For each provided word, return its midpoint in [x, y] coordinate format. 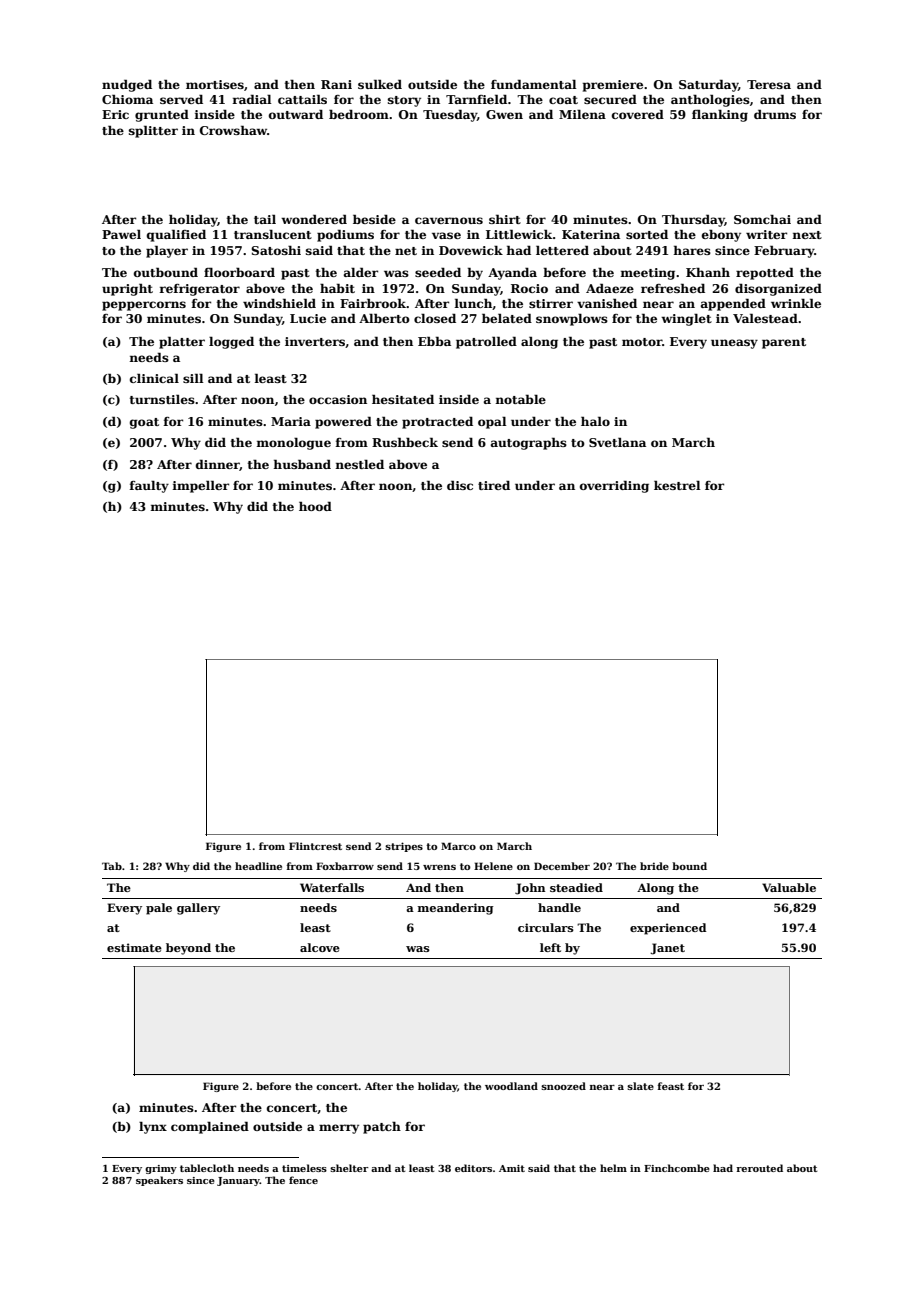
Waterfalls [332, 887]
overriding [614, 487]
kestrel [677, 485]
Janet [667, 949]
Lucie [308, 318]
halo [595, 421]
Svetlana [617, 442]
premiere [613, 86]
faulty [149, 487]
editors [473, 1168]
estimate [134, 947]
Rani [336, 84]
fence [303, 1180]
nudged [127, 85]
